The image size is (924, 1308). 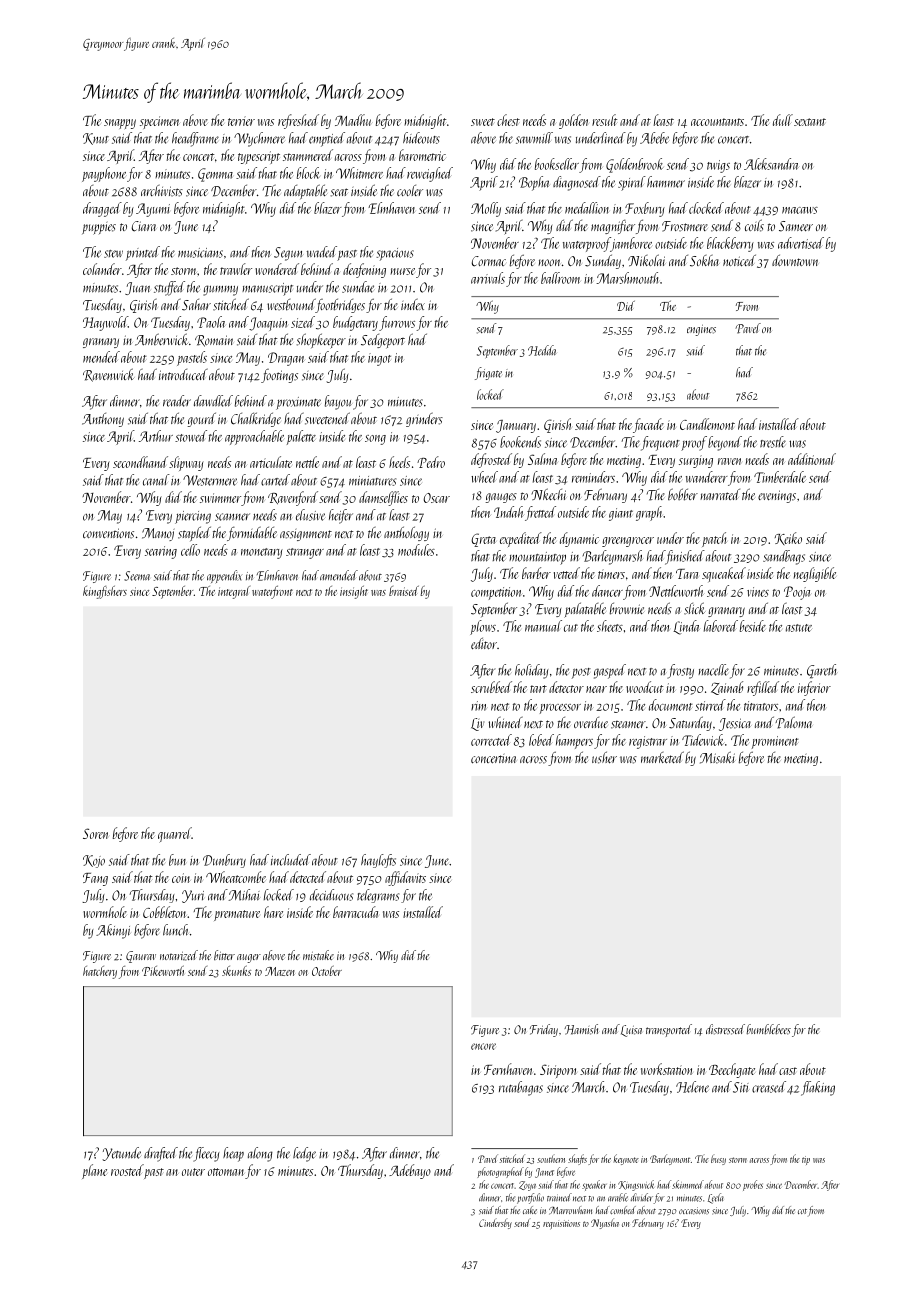 What do you see at coordinates (175, 835) in the screenshot?
I see `quarrel` at bounding box center [175, 835].
